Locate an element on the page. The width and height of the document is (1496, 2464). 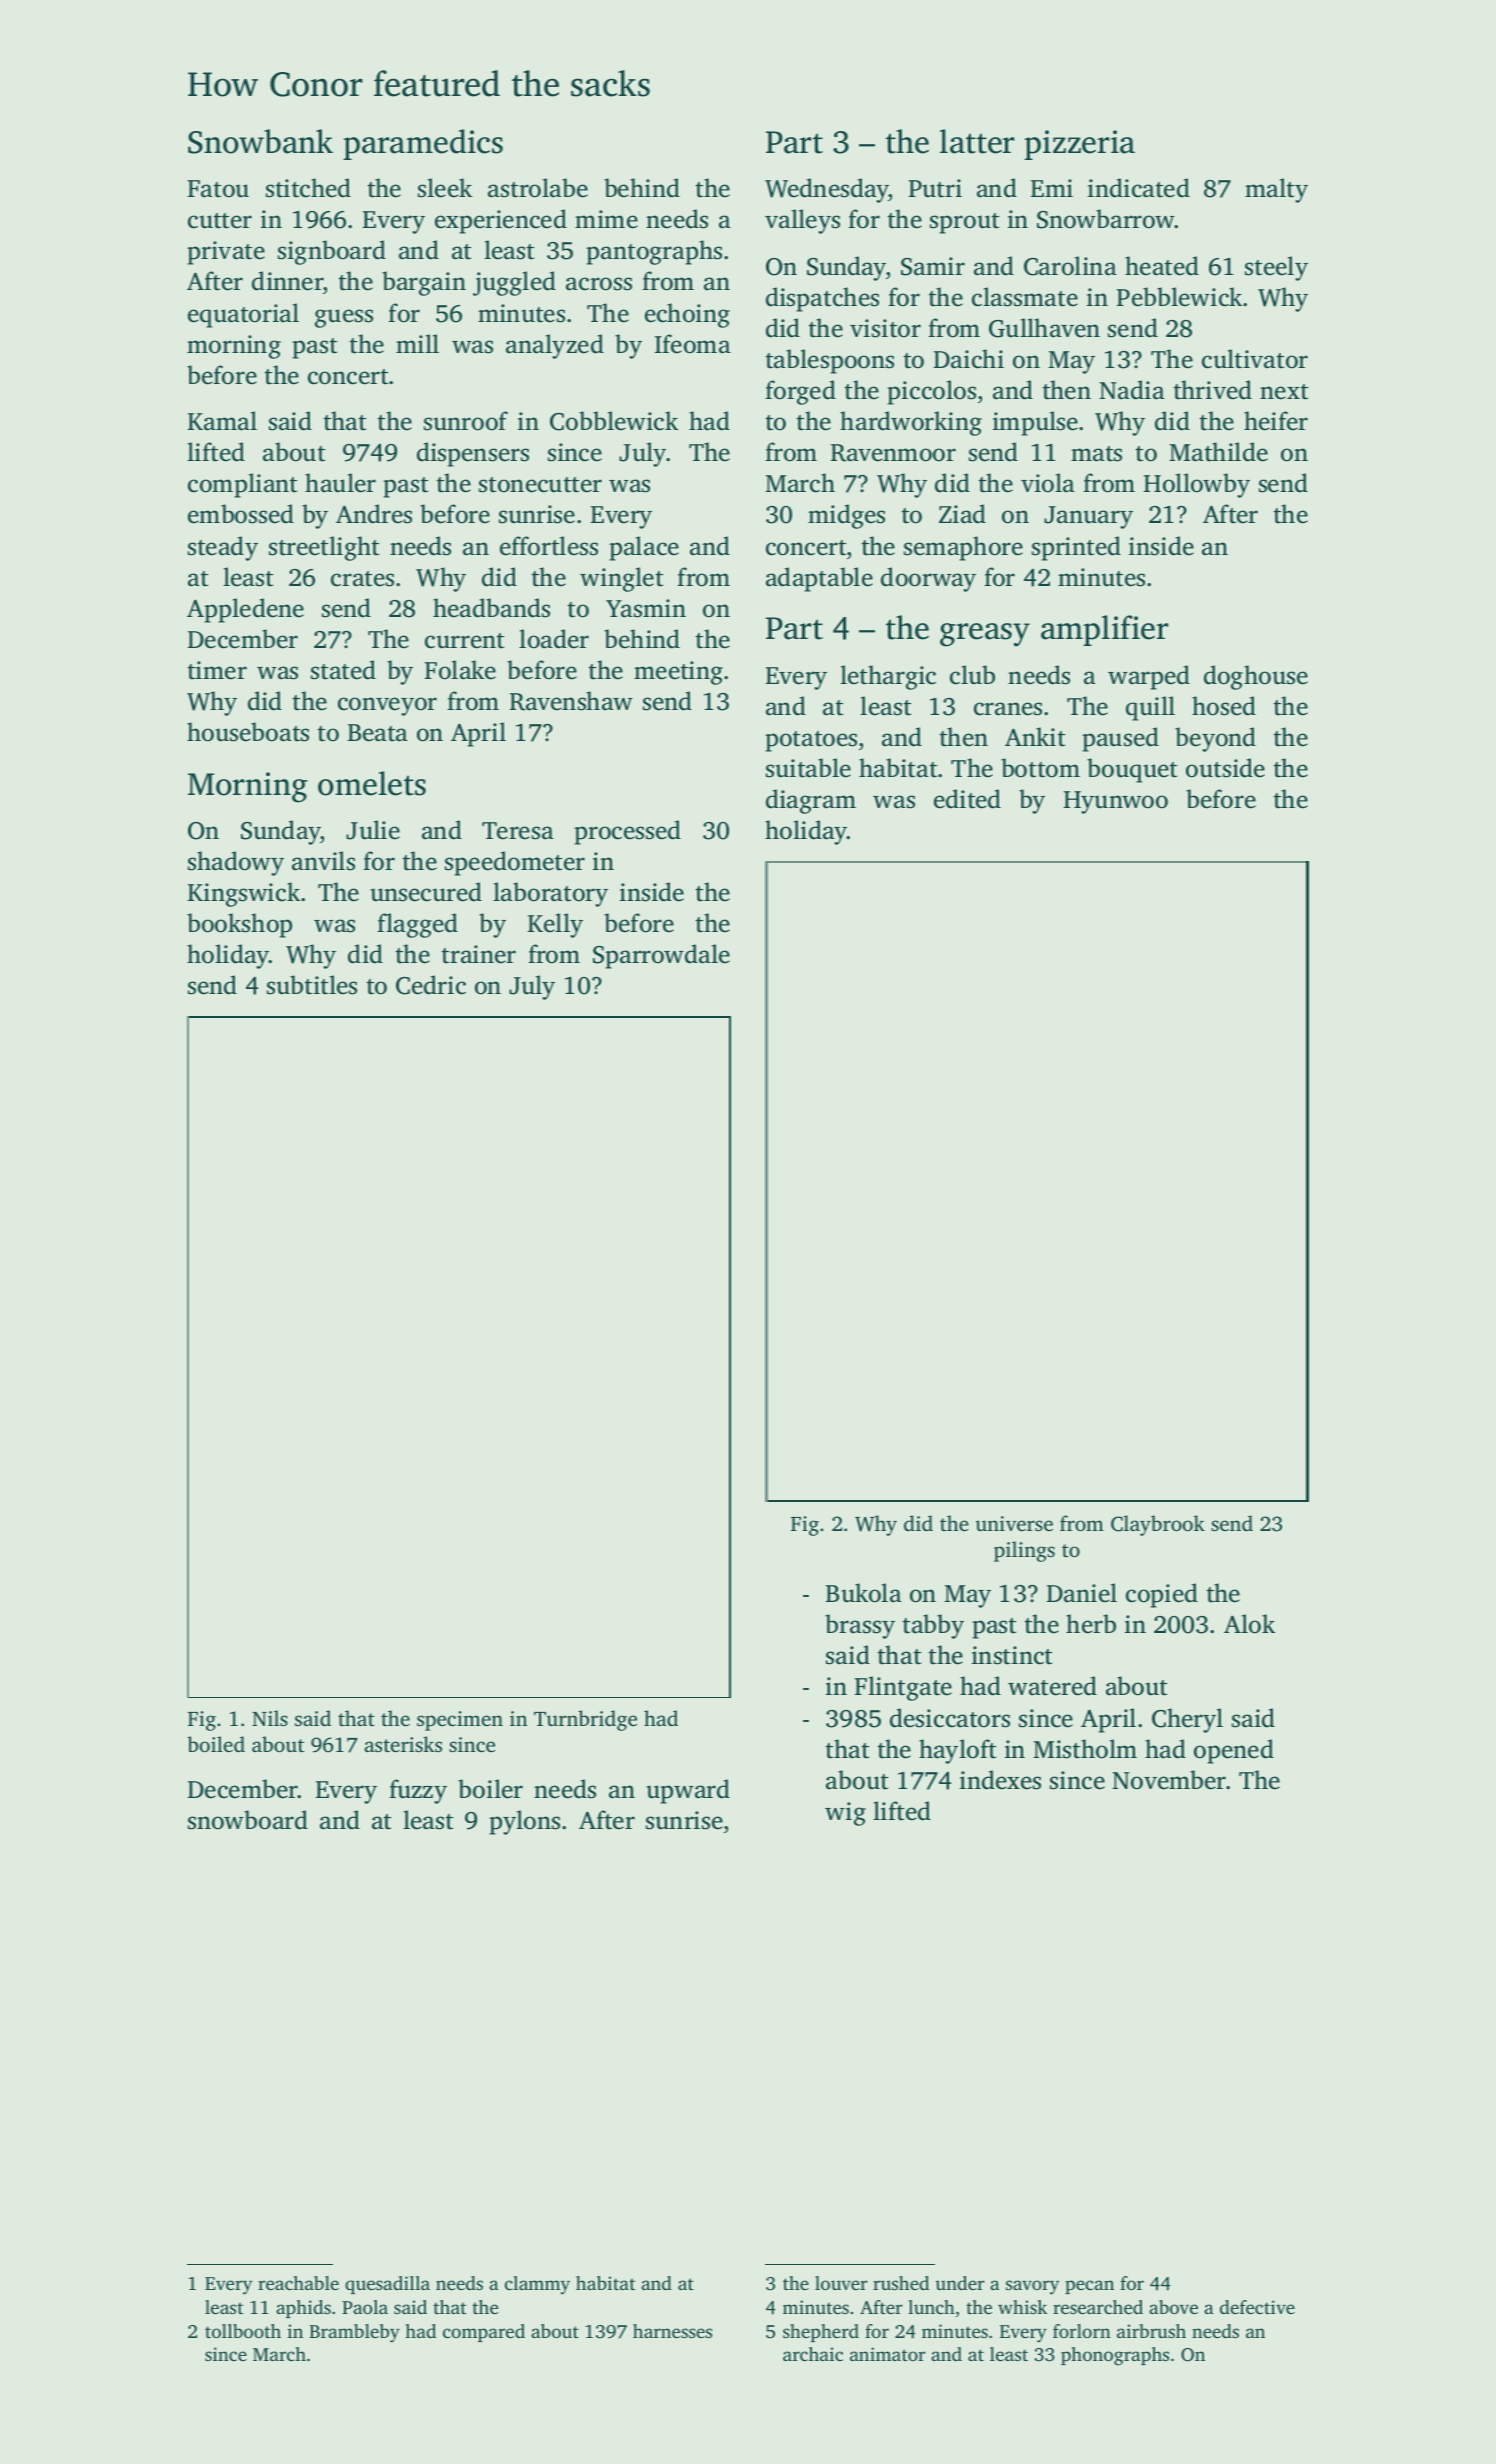
Snowbank is located at coordinates (260, 141).
